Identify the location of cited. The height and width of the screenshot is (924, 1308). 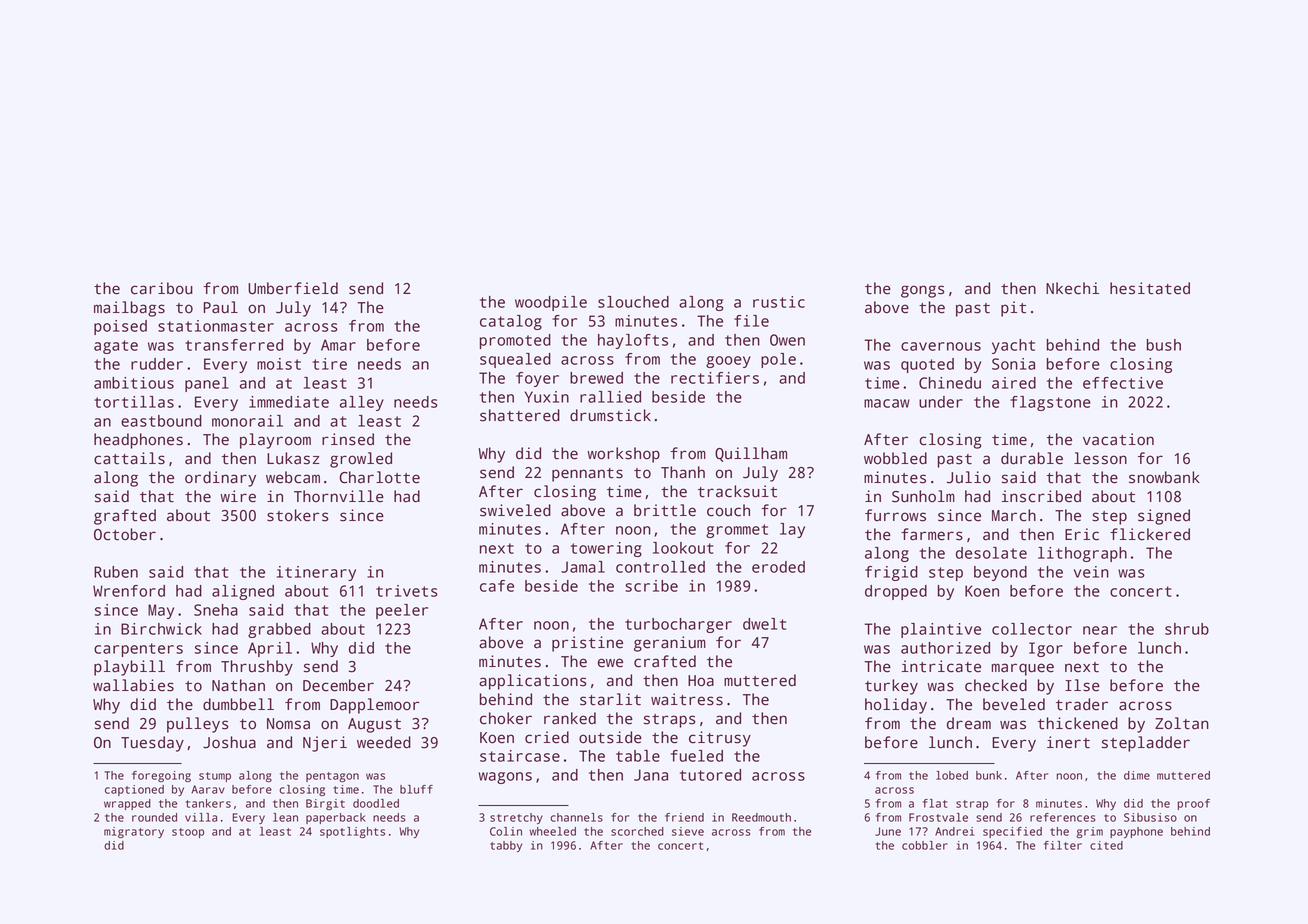
(1106, 845).
